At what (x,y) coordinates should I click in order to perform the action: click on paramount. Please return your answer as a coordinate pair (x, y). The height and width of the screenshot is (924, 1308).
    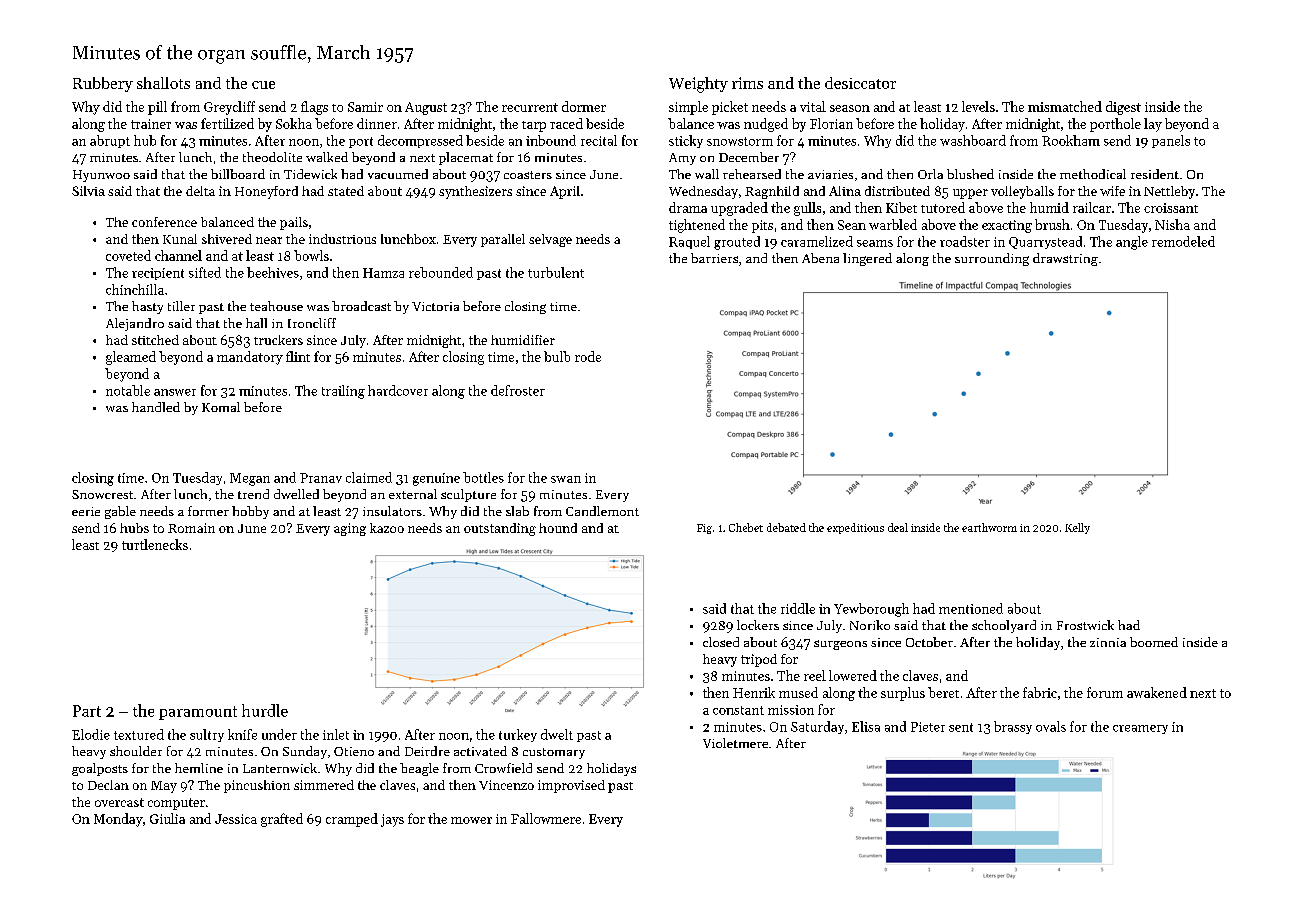
    Looking at the image, I should click on (198, 713).
